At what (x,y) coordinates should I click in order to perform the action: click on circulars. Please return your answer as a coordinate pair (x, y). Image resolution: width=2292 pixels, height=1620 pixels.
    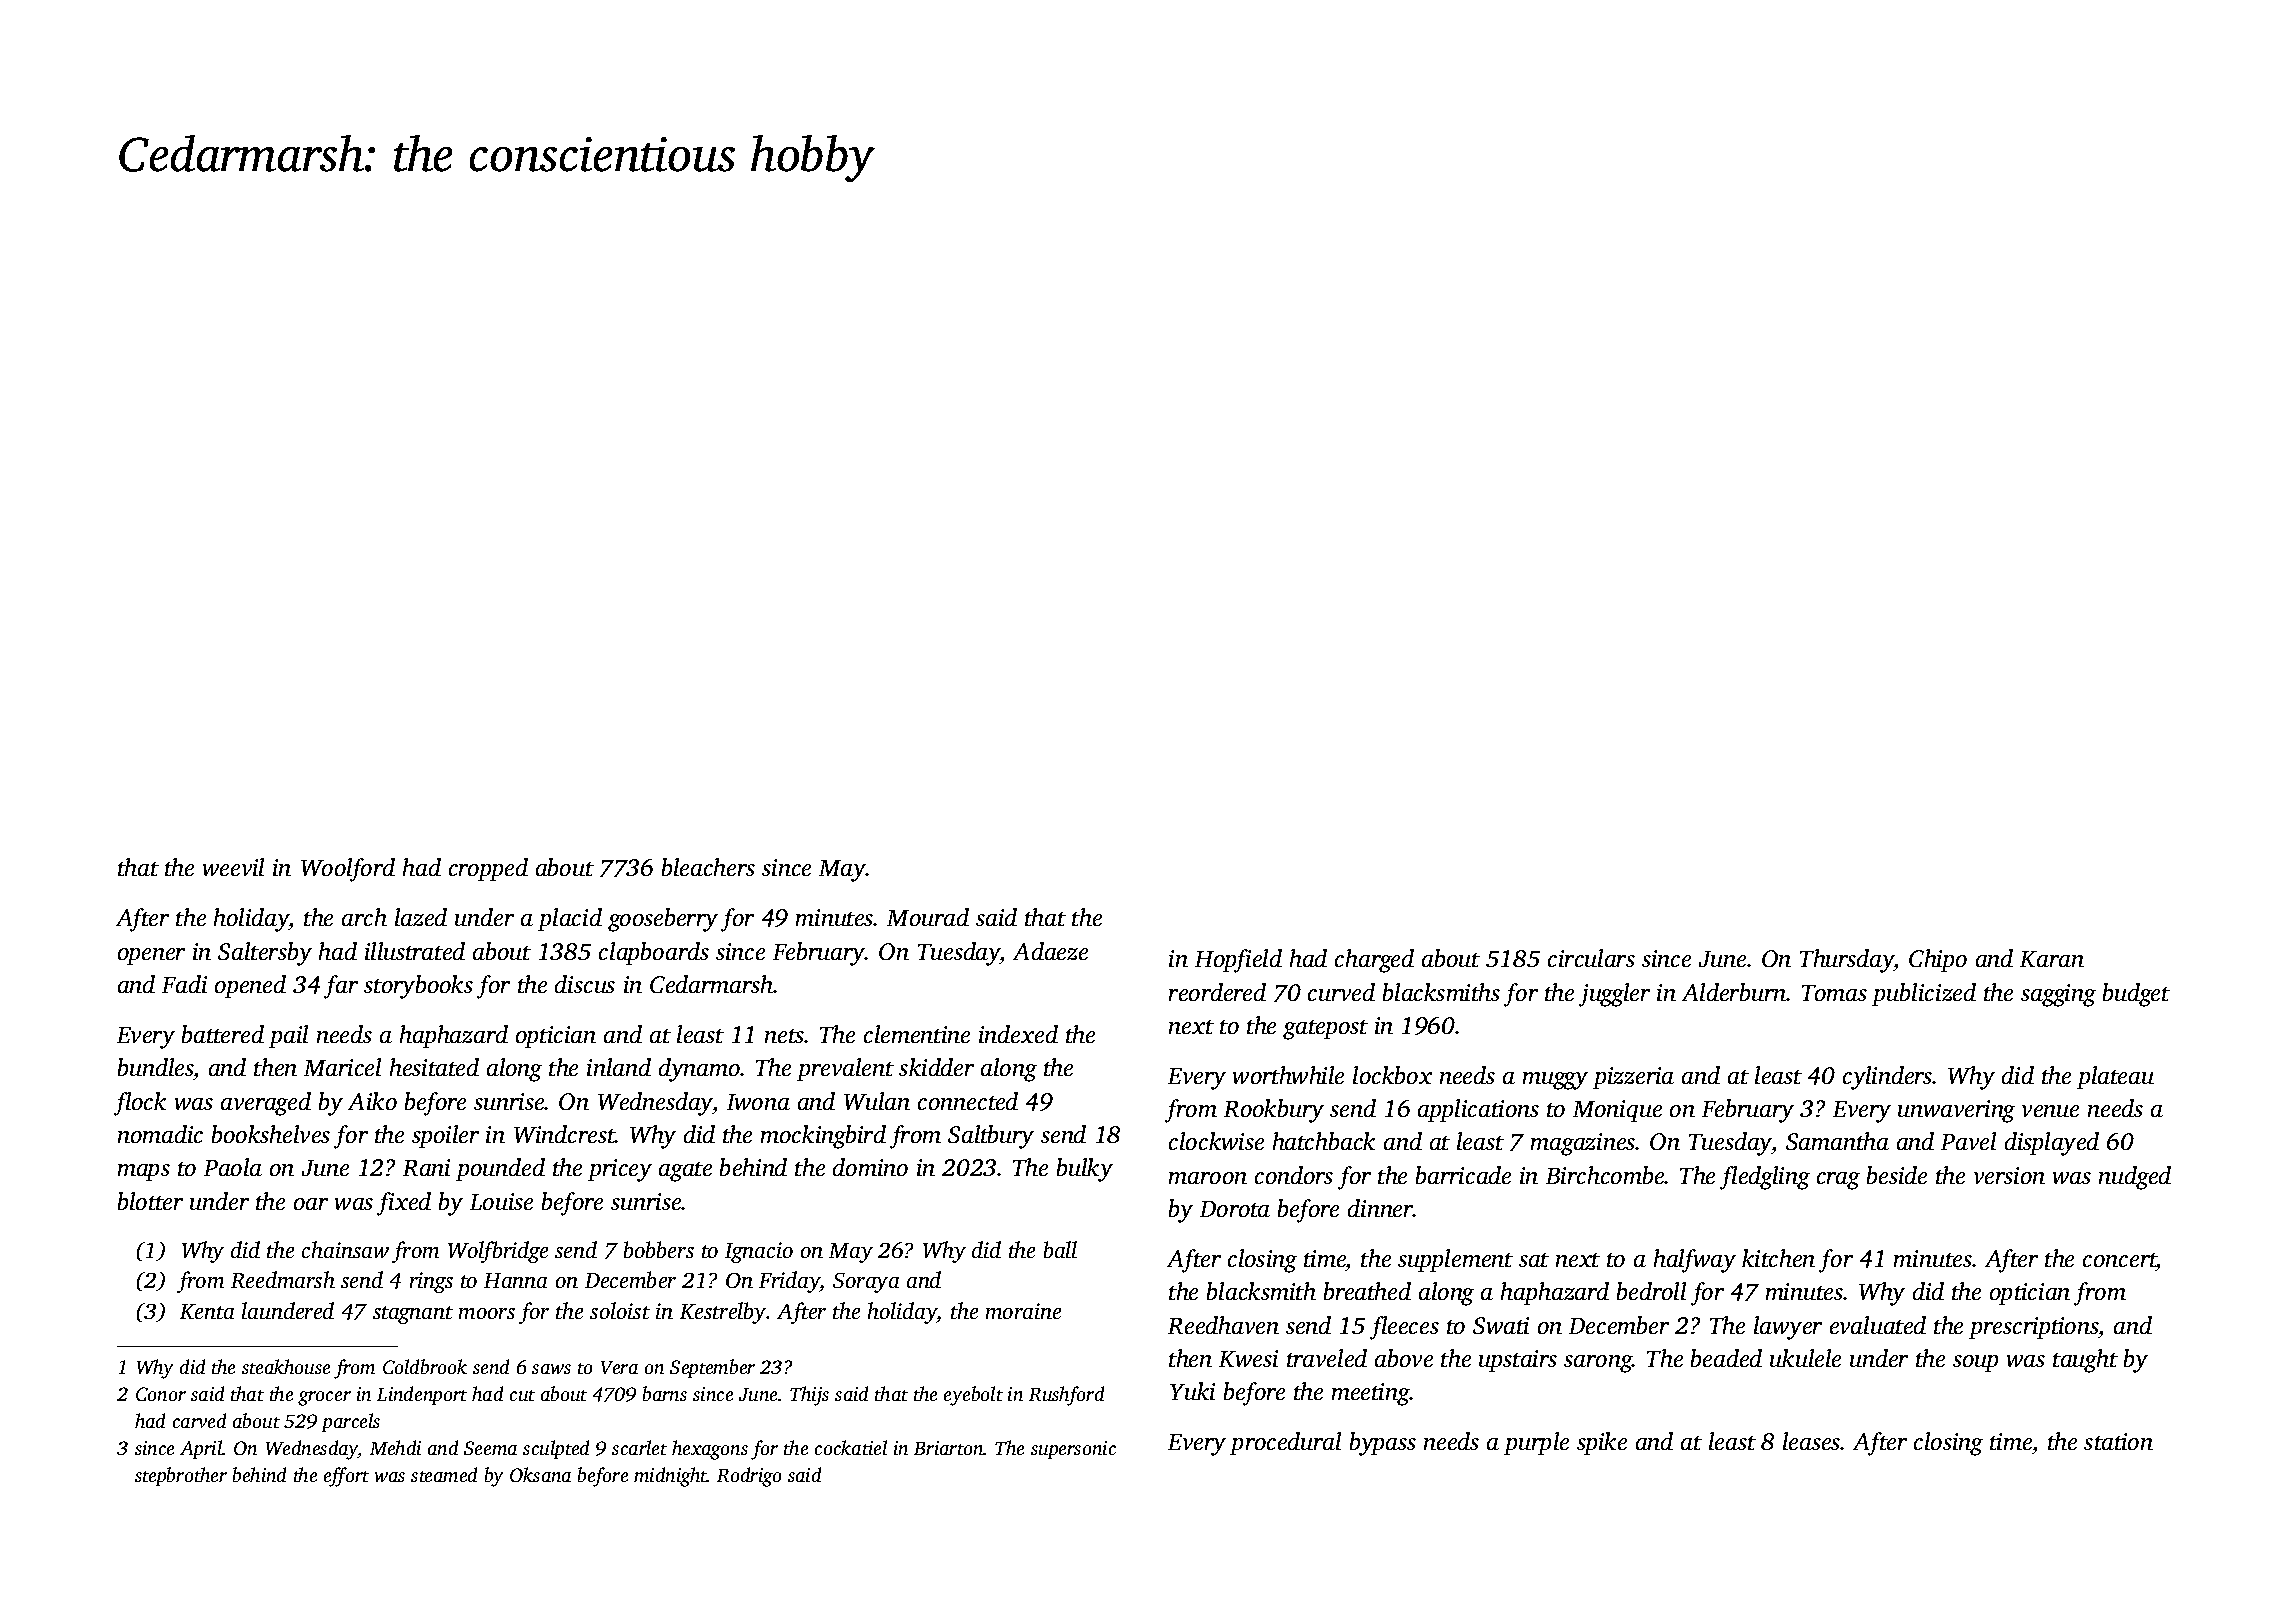
    Looking at the image, I should click on (1591, 958).
